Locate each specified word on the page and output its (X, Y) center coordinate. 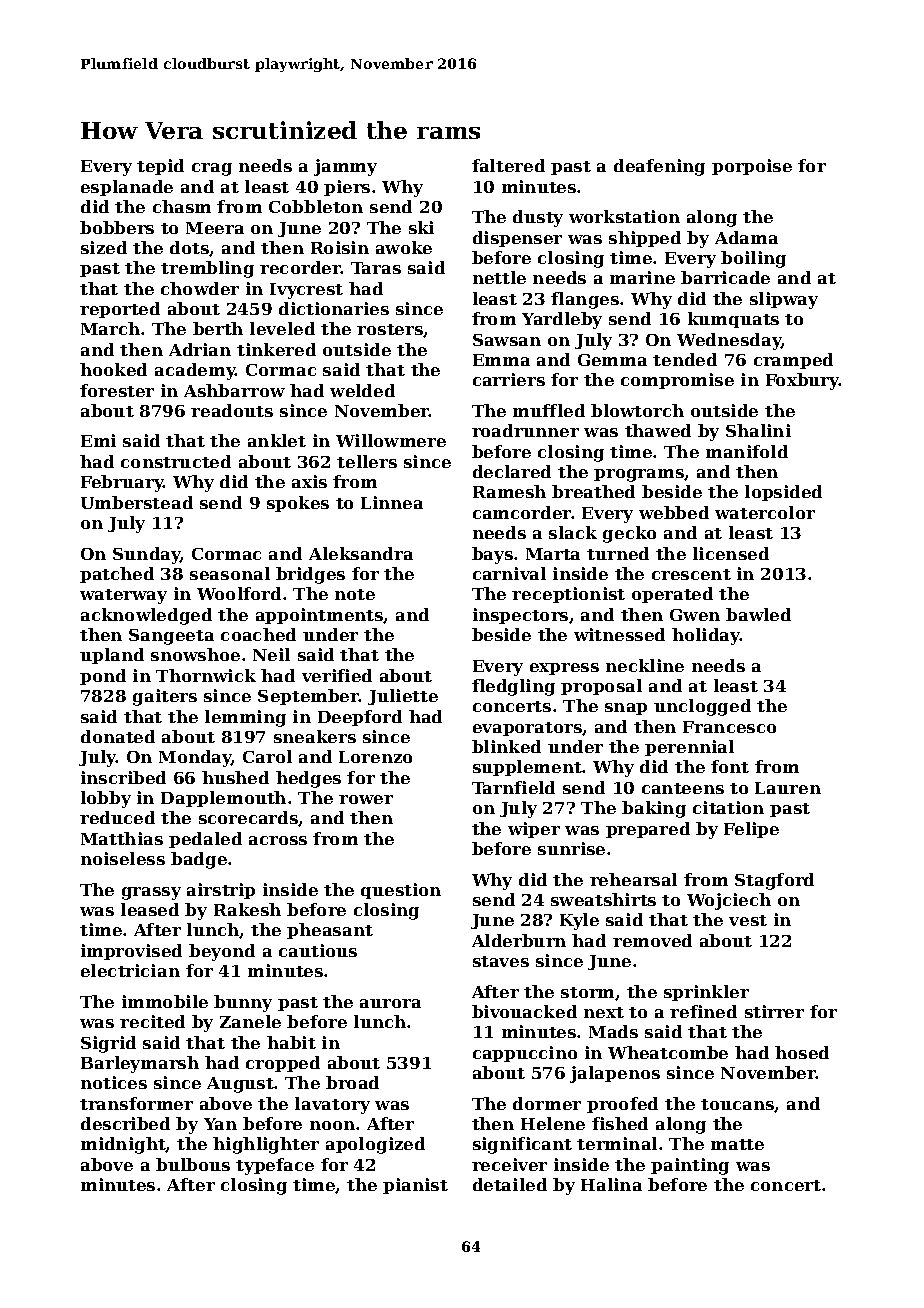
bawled (758, 614)
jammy (345, 167)
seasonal (230, 573)
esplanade (127, 188)
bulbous (193, 1164)
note (355, 594)
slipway (784, 300)
